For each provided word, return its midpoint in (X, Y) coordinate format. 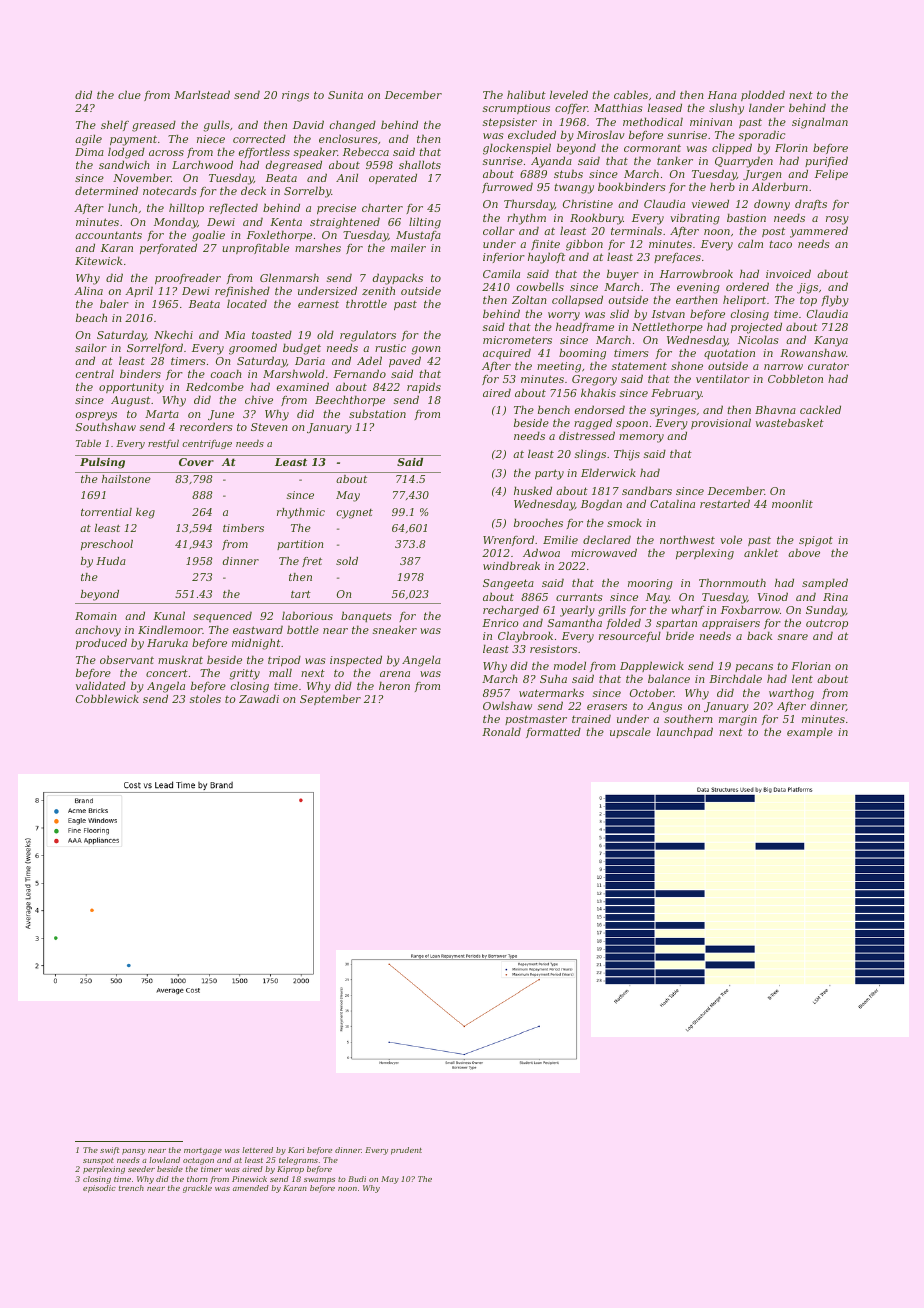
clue (129, 94)
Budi (357, 1179)
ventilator (723, 378)
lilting (425, 223)
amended (251, 1188)
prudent (406, 1151)
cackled (820, 409)
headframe (585, 327)
